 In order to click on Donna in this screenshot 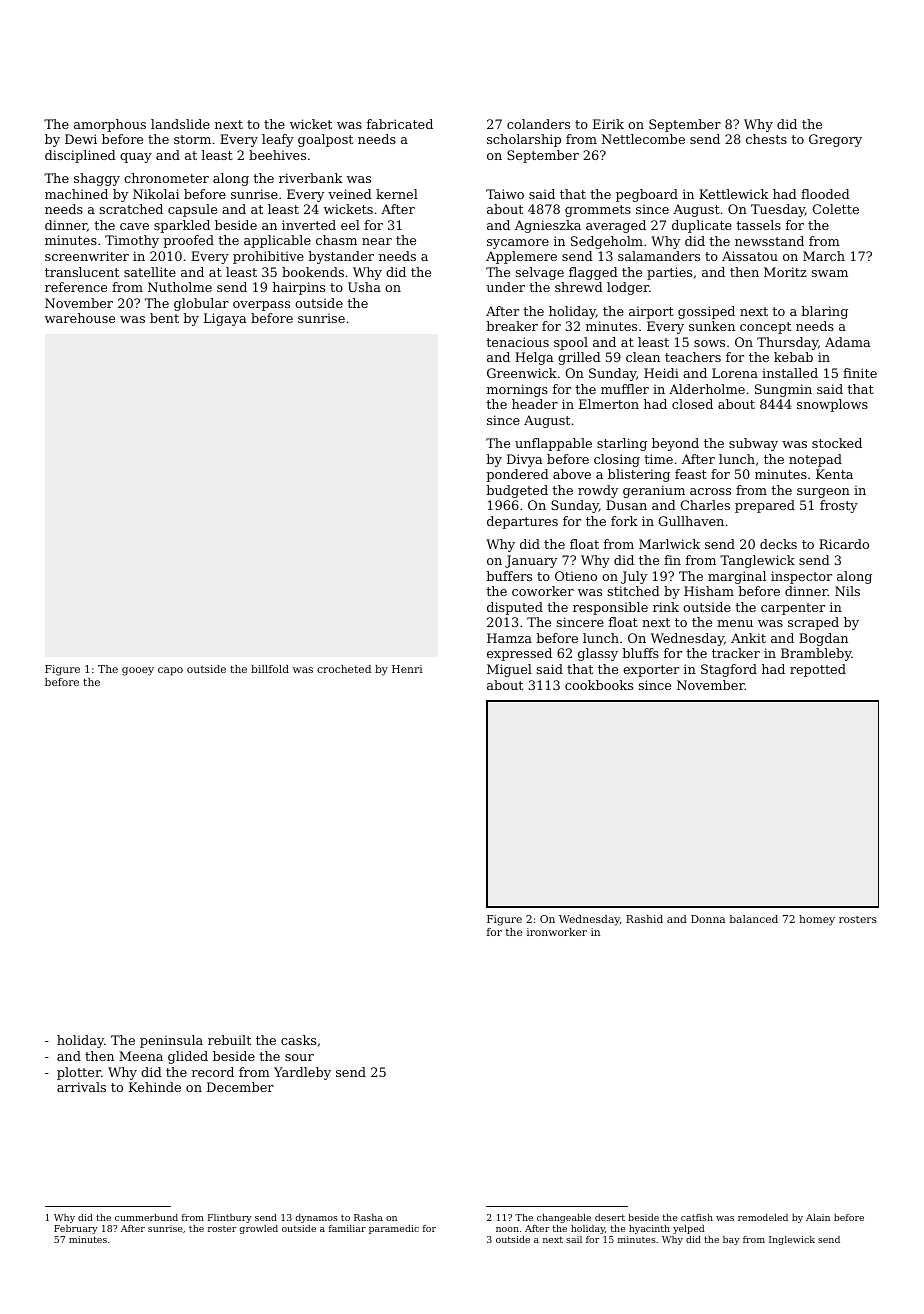, I will do `click(708, 919)`.
